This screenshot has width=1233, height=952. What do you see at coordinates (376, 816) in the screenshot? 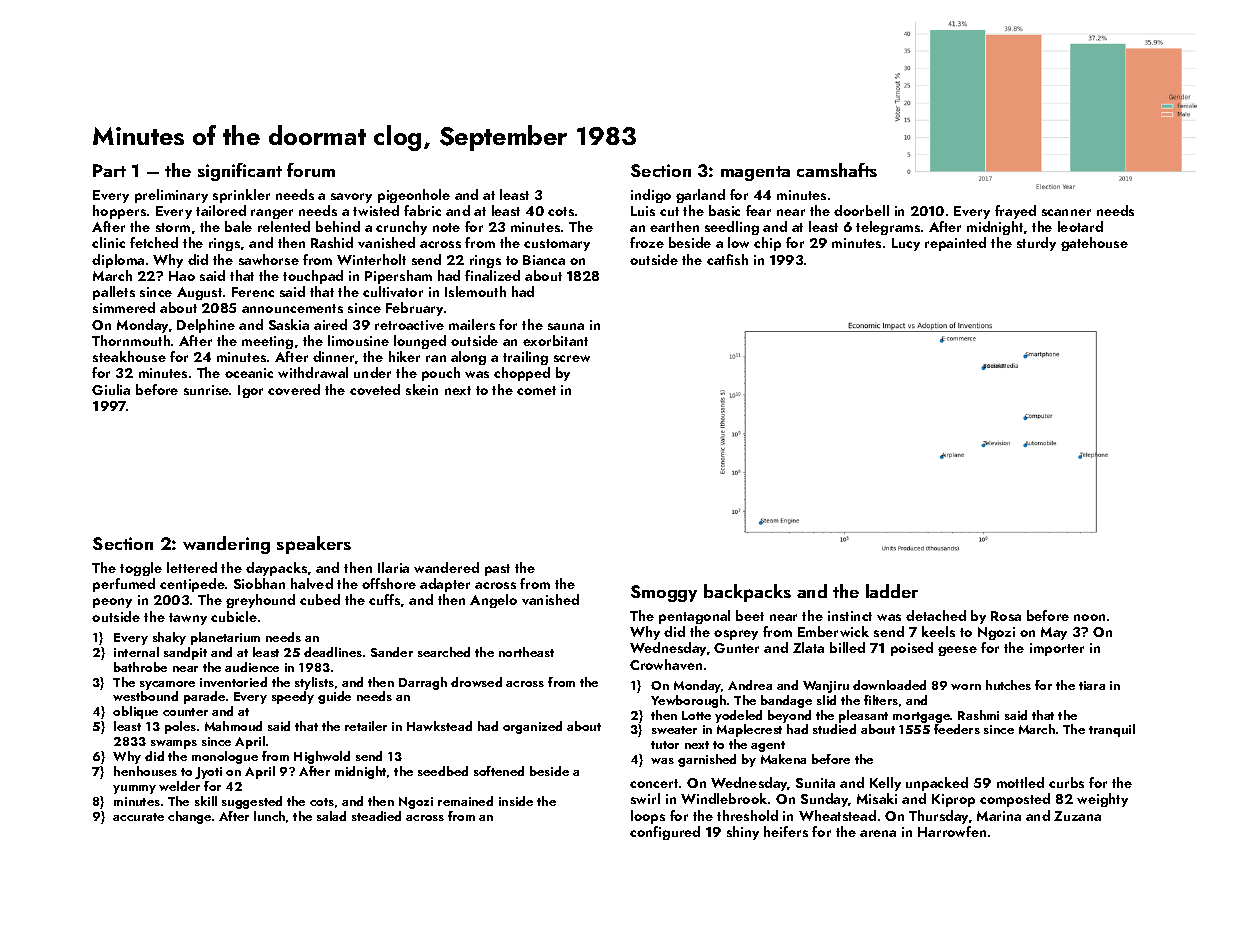
I see `steadied` at bounding box center [376, 816].
